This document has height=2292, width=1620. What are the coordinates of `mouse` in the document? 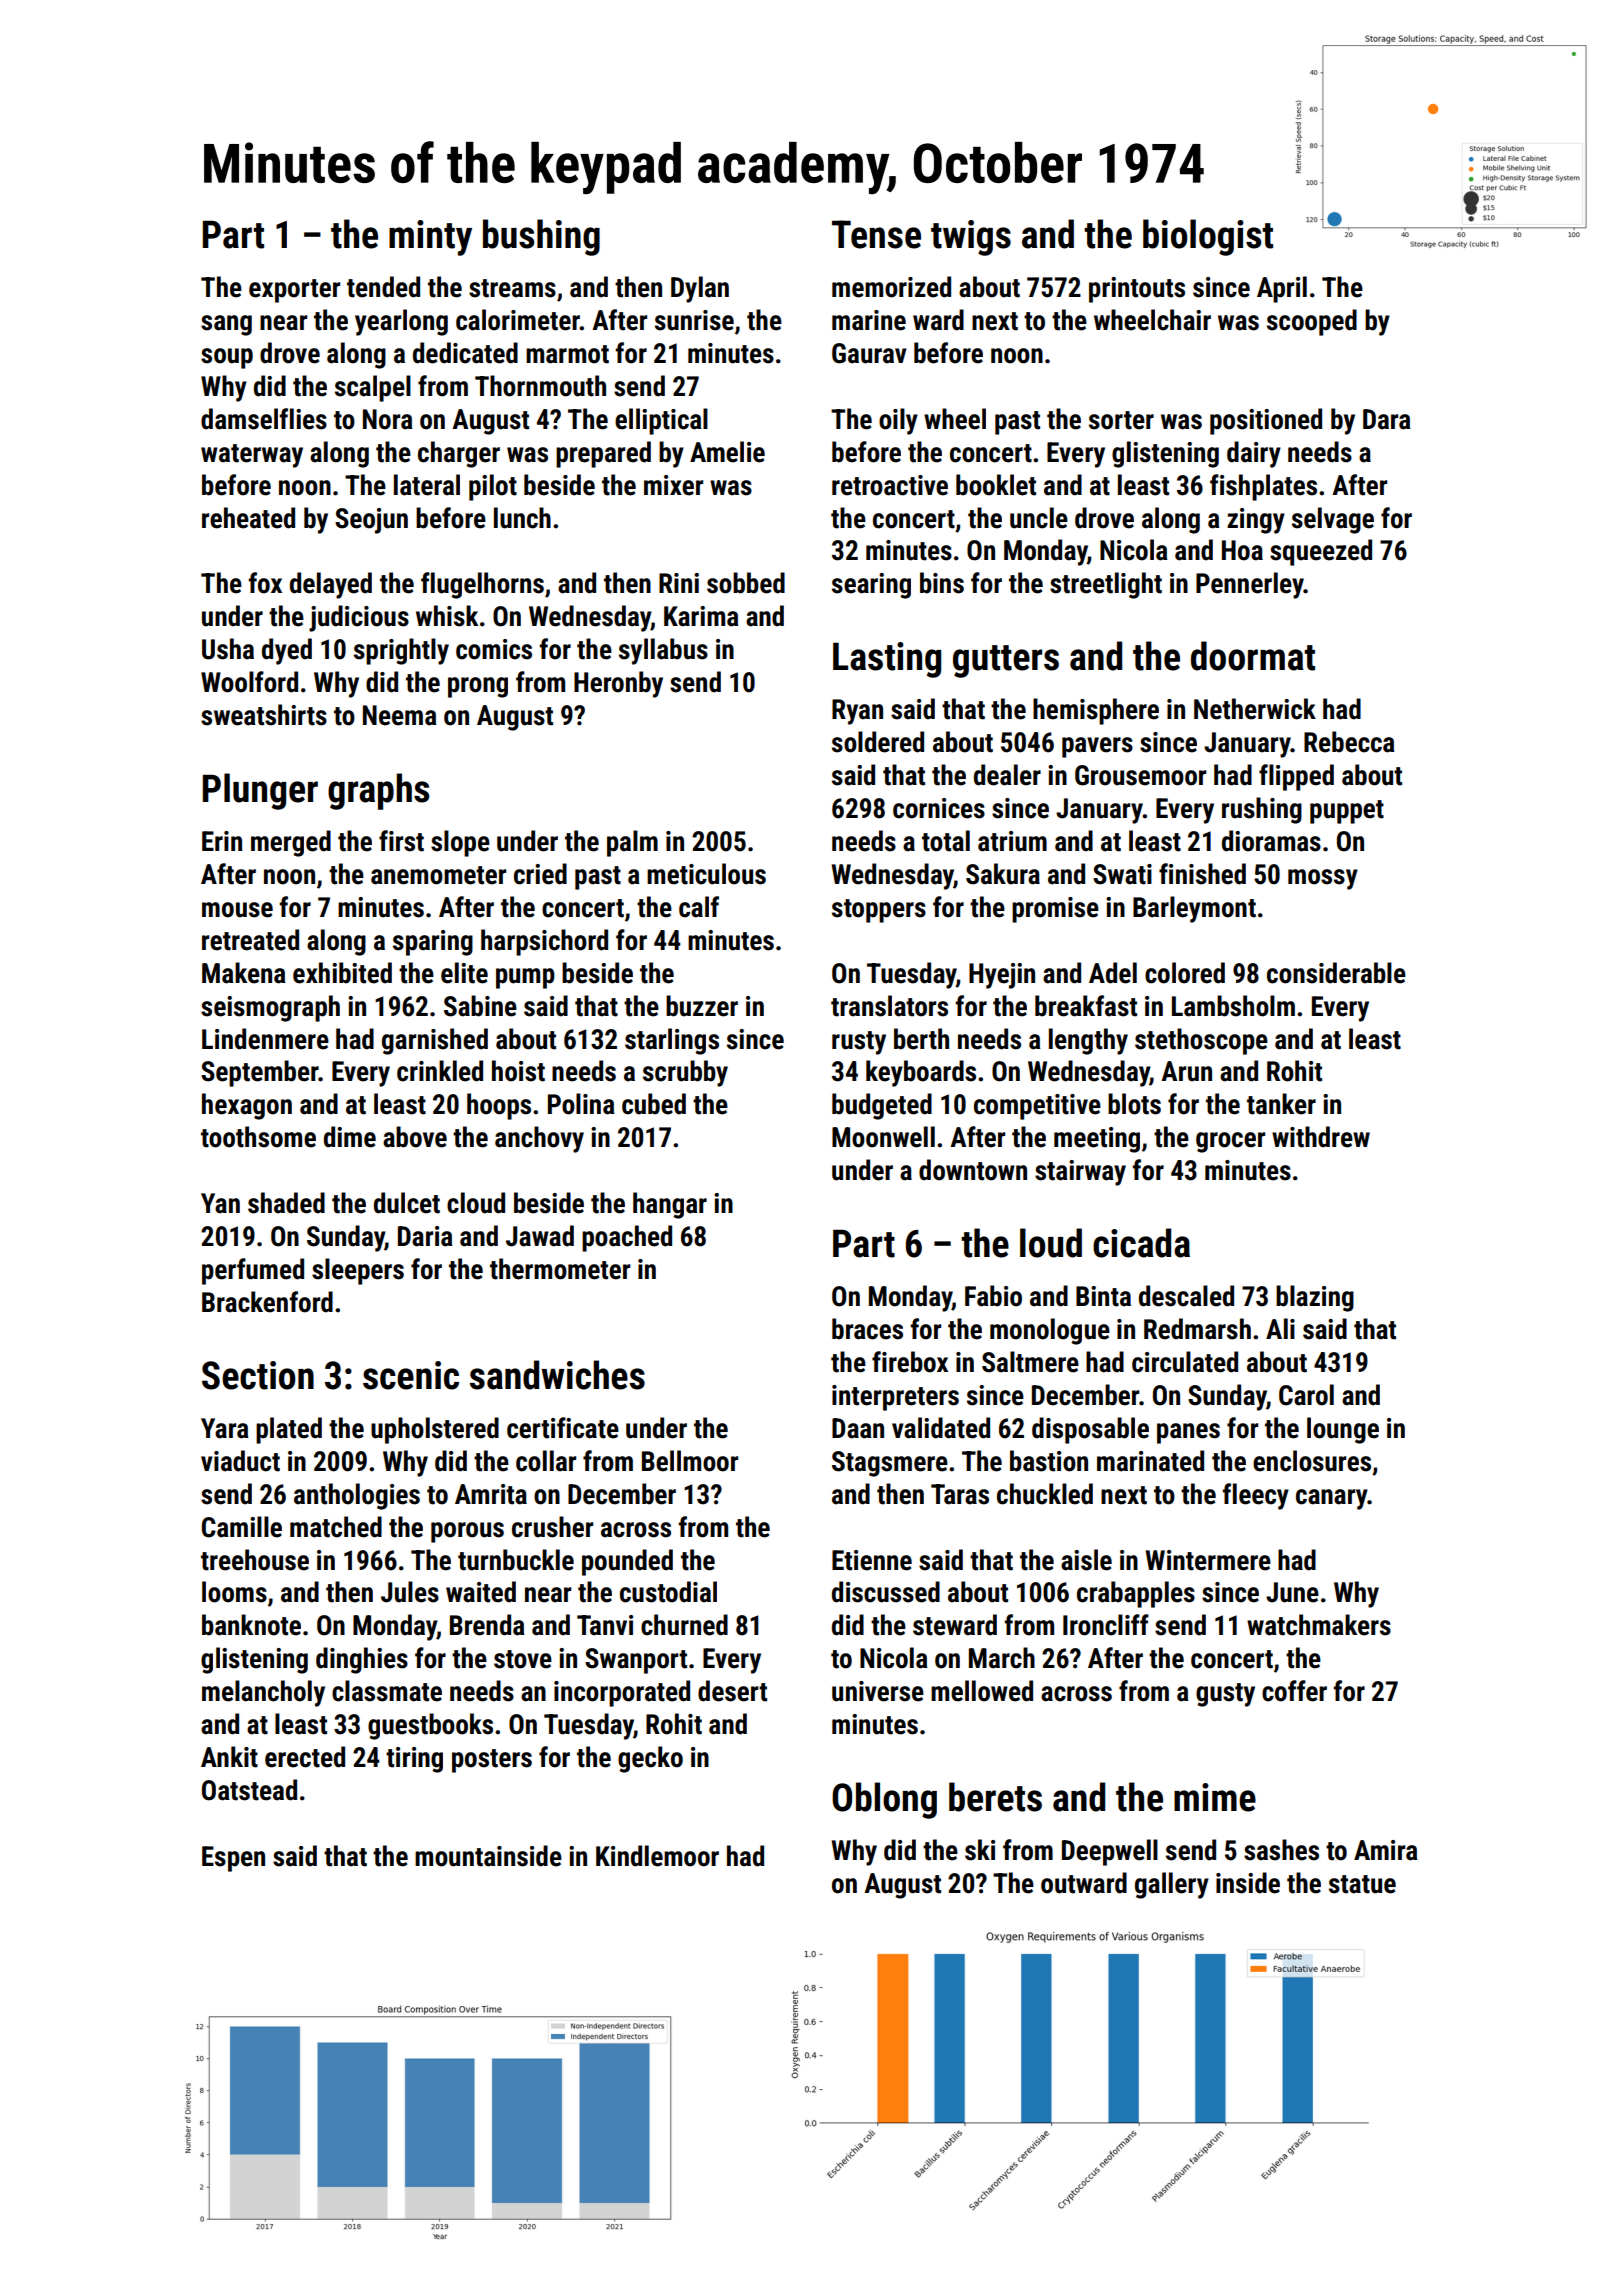 It's located at (237, 910).
